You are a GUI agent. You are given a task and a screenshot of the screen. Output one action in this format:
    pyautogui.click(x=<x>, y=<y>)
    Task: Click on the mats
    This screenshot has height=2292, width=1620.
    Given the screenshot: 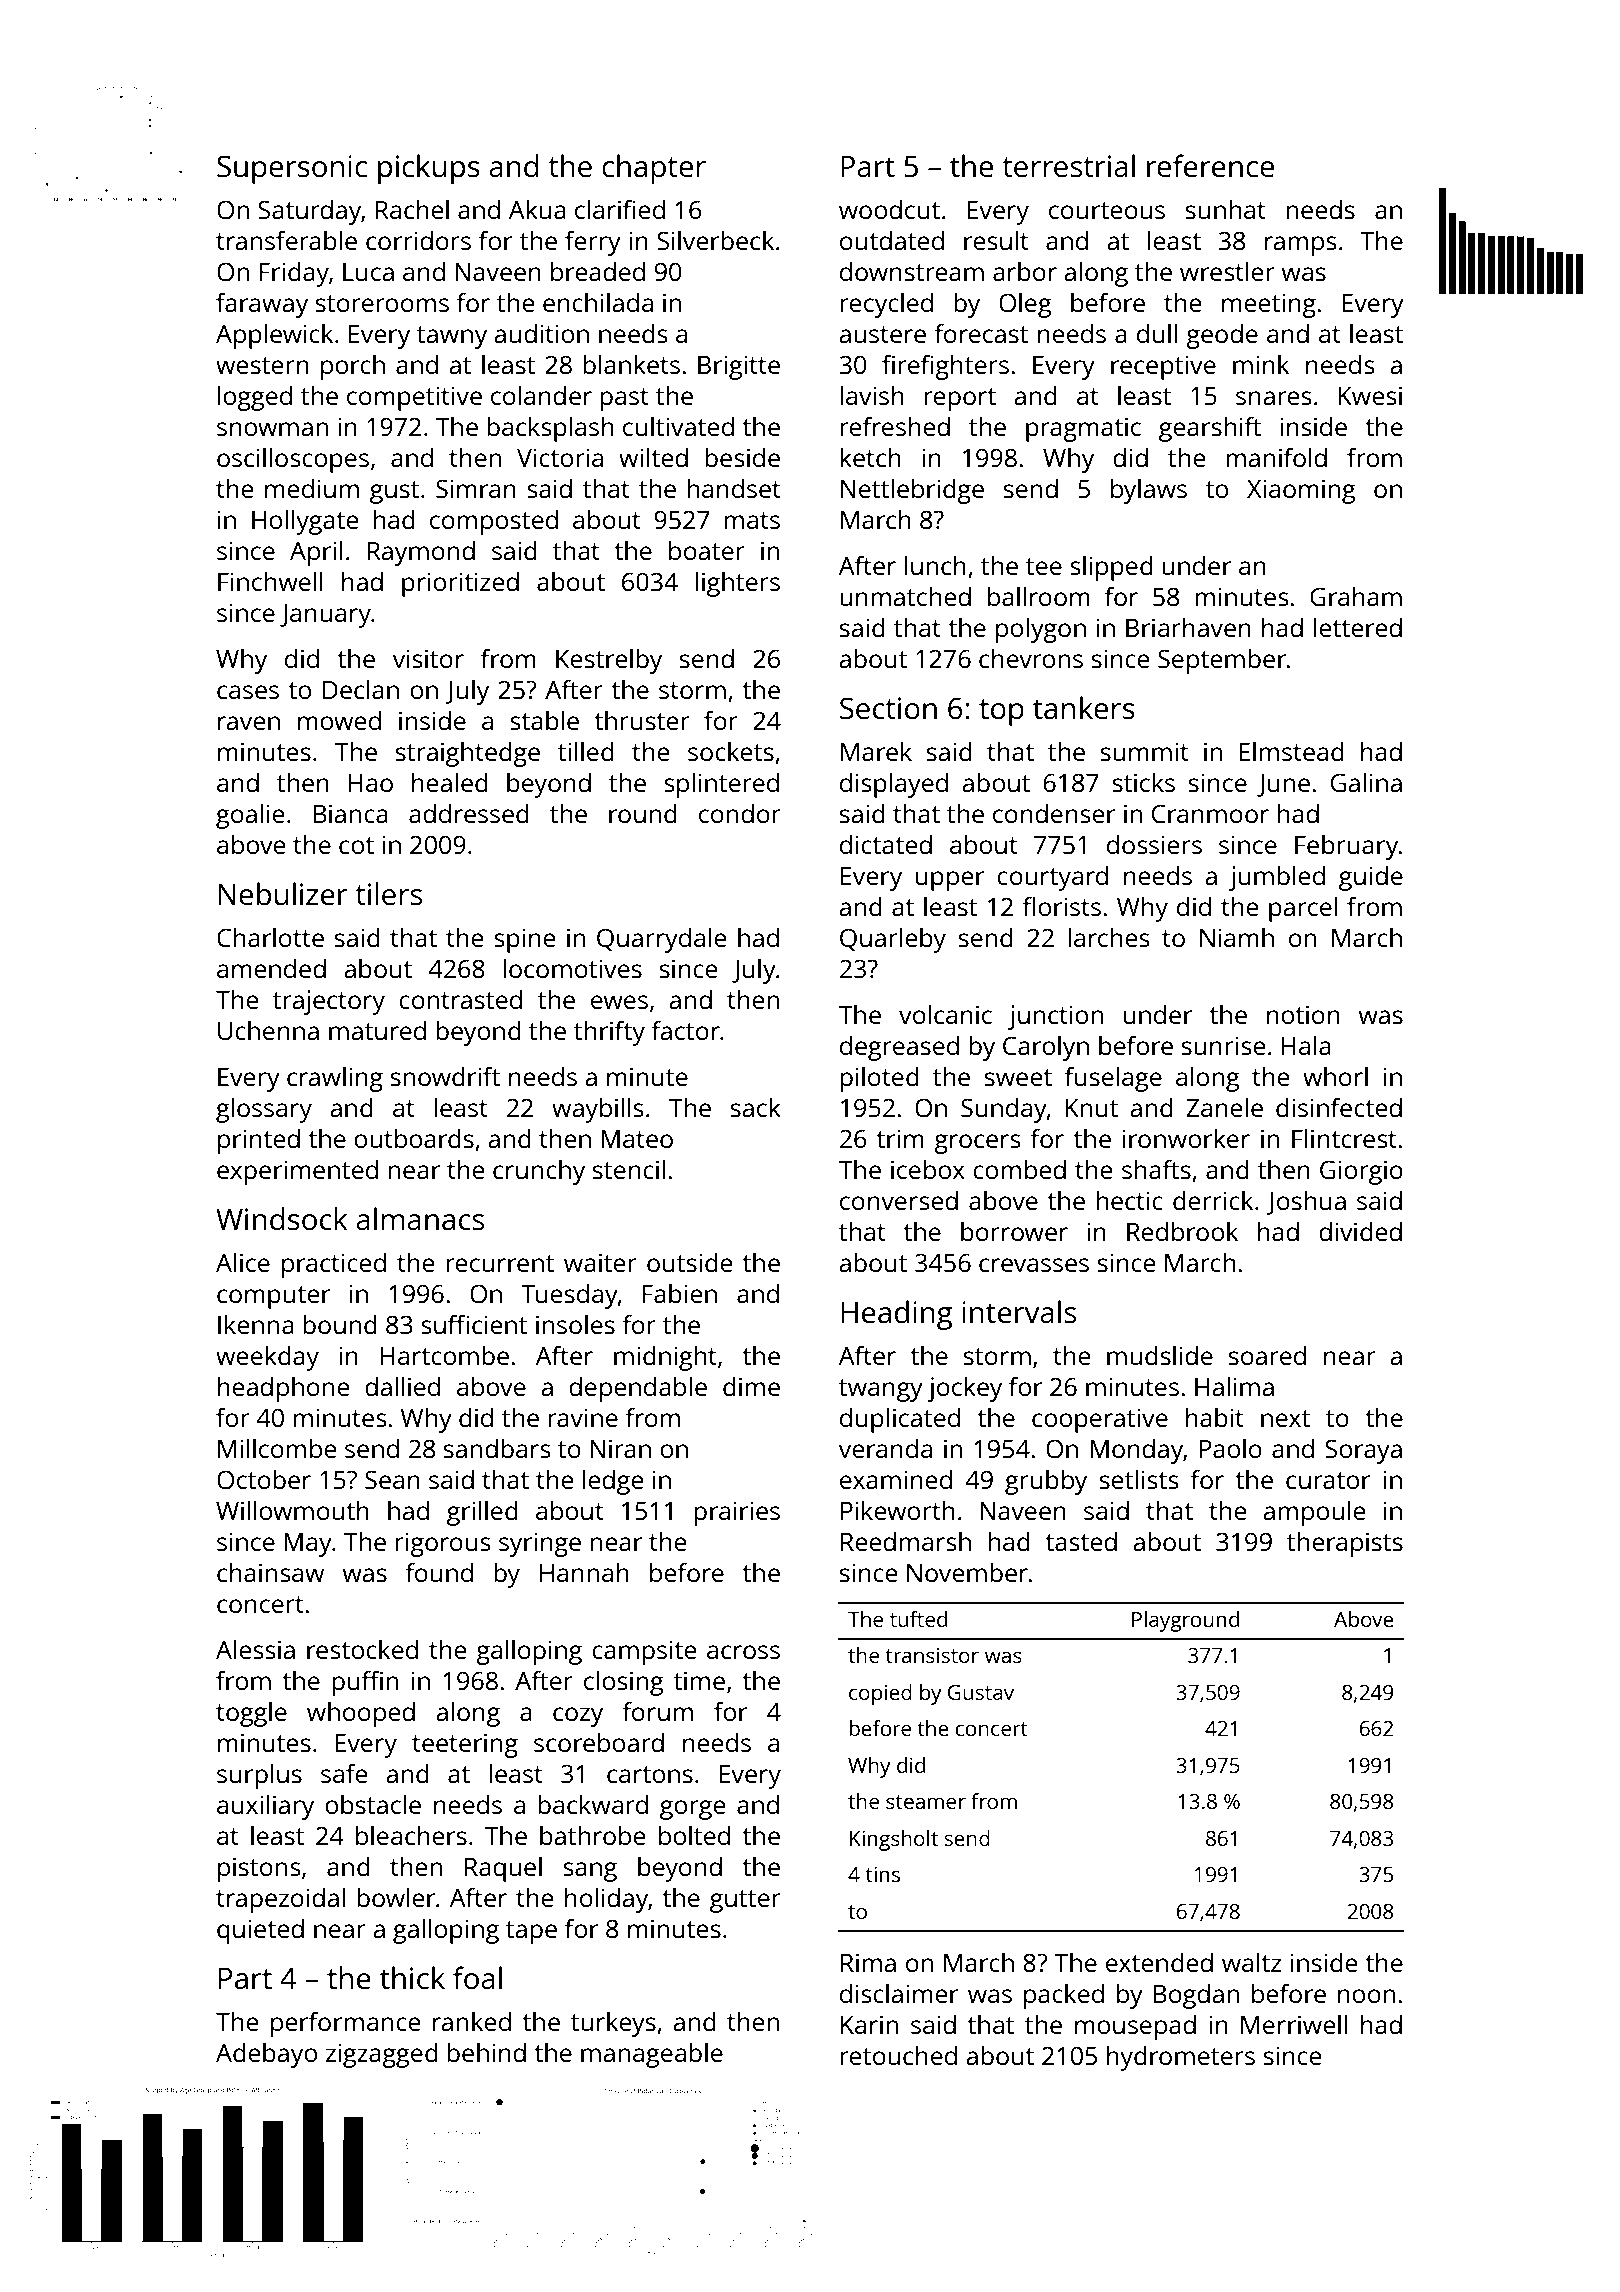 What is the action you would take?
    pyautogui.click(x=752, y=520)
